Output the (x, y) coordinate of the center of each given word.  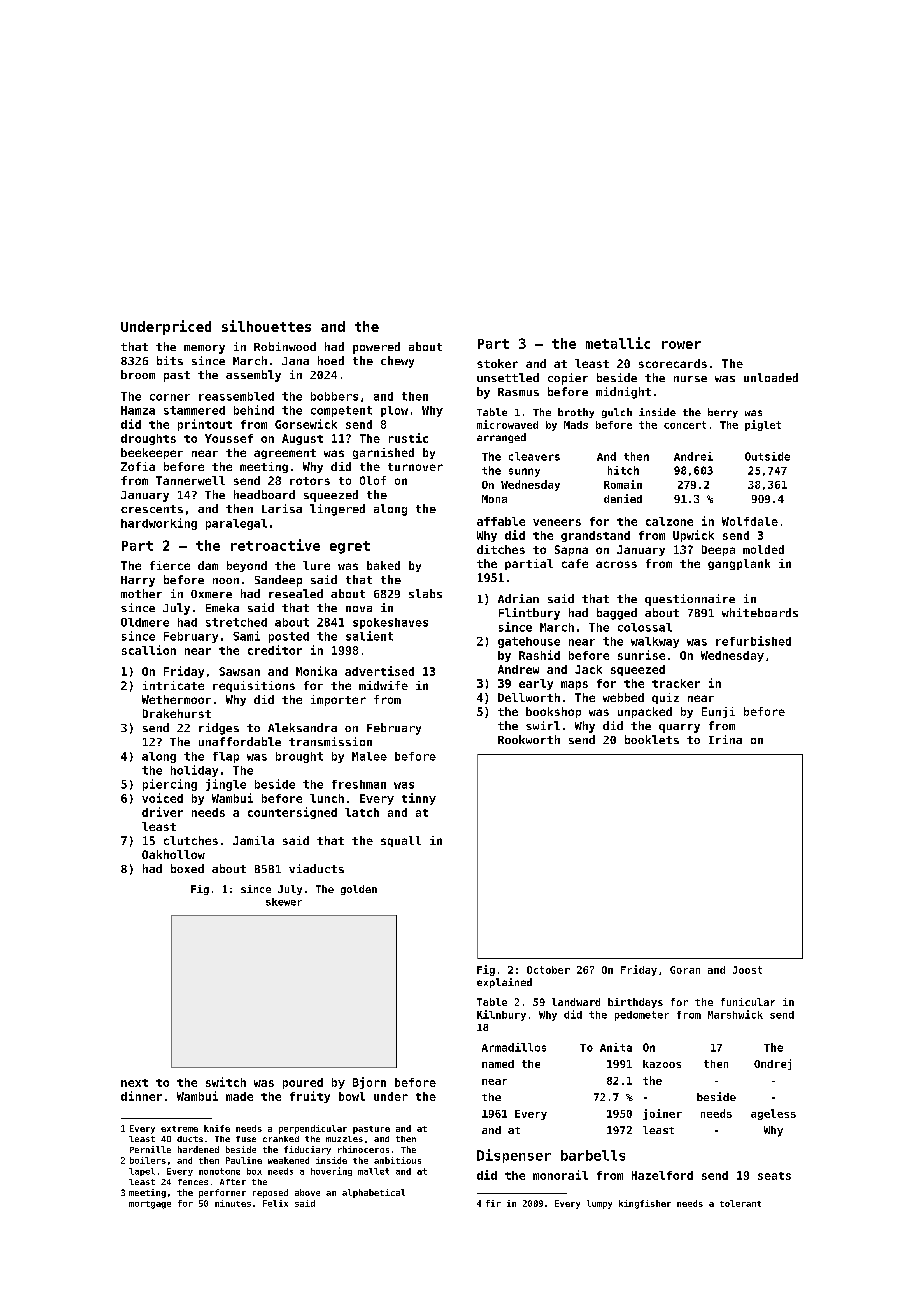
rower (681, 345)
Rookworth (529, 739)
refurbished (753, 641)
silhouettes (266, 326)
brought (299, 757)
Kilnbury (501, 1015)
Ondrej (772, 1064)
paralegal (236, 524)
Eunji (718, 712)
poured (303, 1083)
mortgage (150, 1205)
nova (359, 609)
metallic (618, 343)
